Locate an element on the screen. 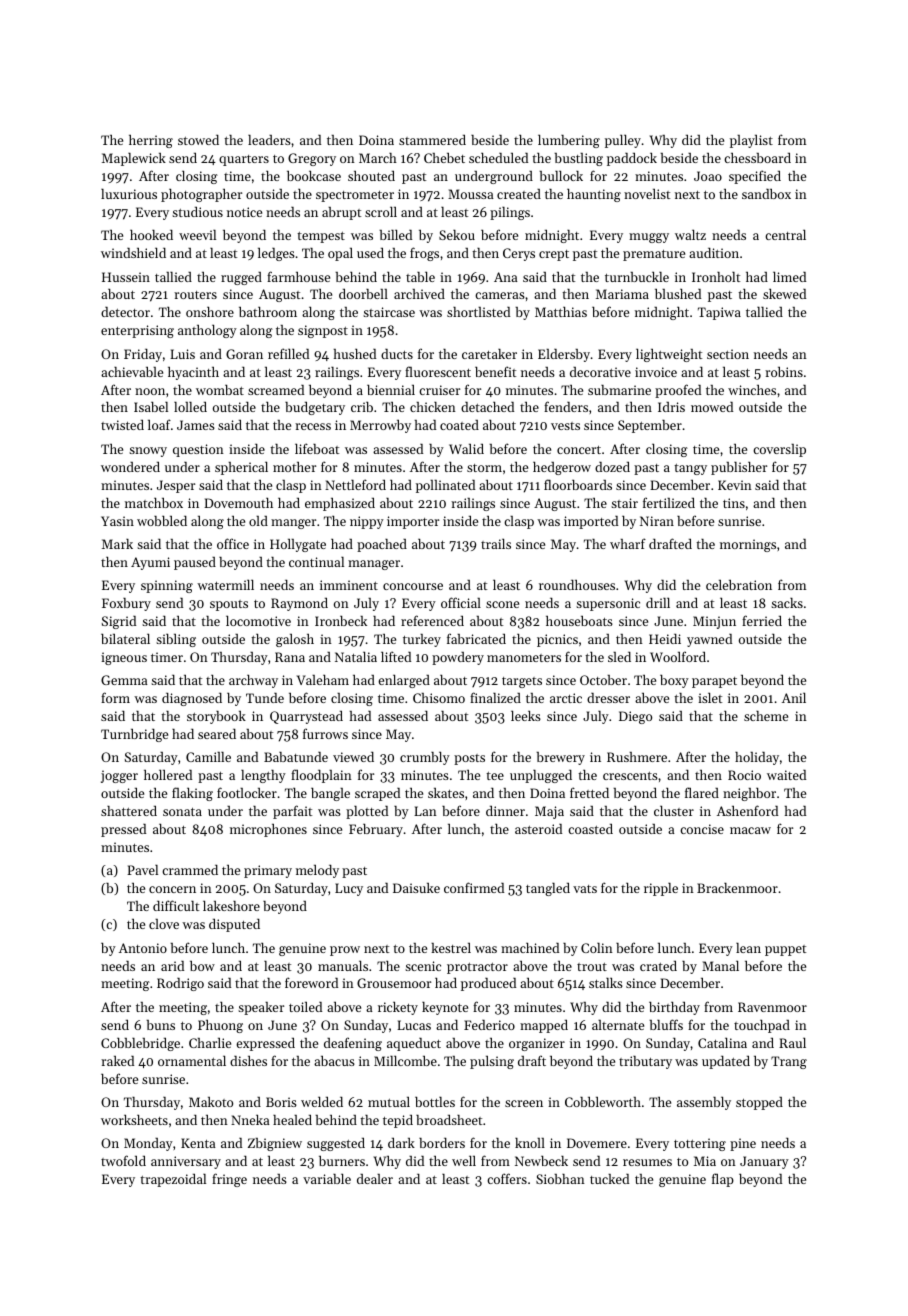  March is located at coordinates (378, 158).
